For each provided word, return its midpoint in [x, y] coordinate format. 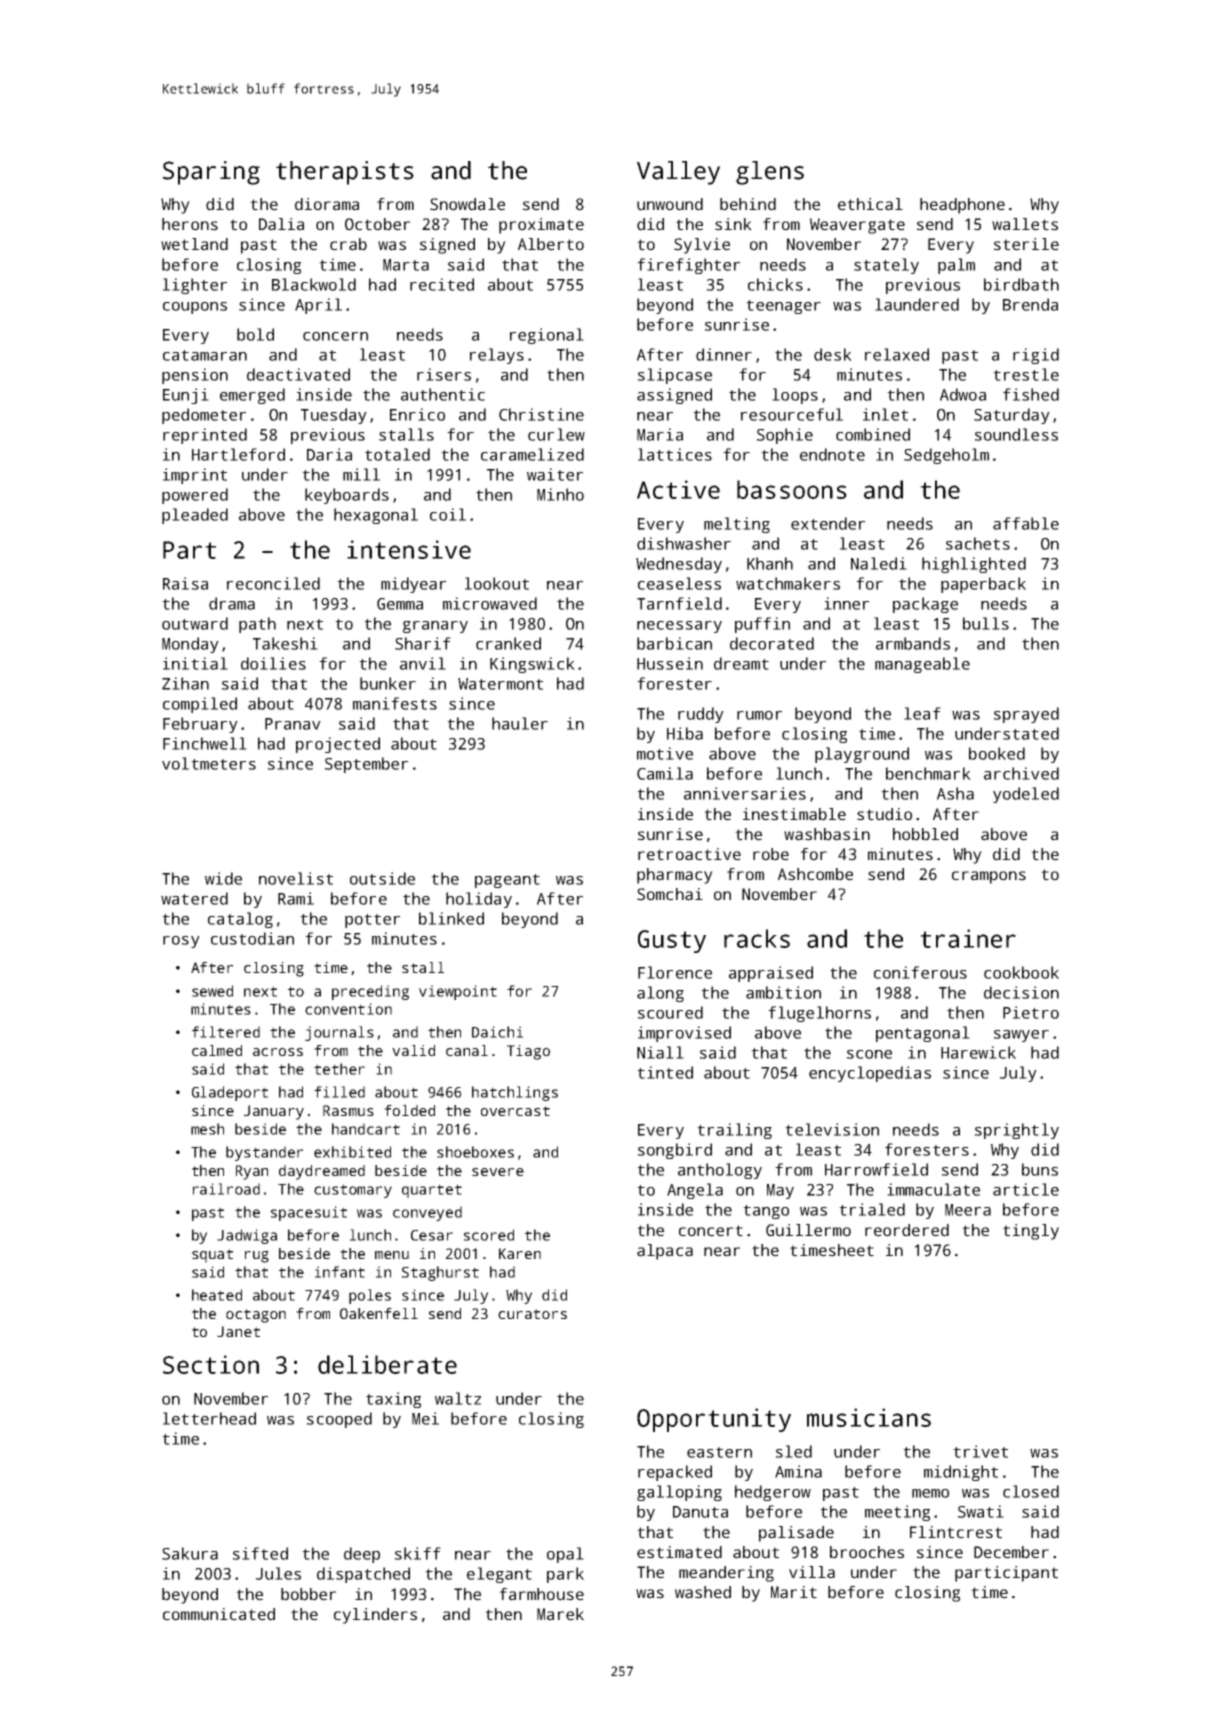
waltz [458, 1398]
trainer [968, 938]
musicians [869, 1417]
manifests [395, 703]
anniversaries [745, 793]
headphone [962, 206]
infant [340, 1272]
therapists [345, 173]
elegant [499, 1575]
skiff [418, 1553]
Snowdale [467, 204]
